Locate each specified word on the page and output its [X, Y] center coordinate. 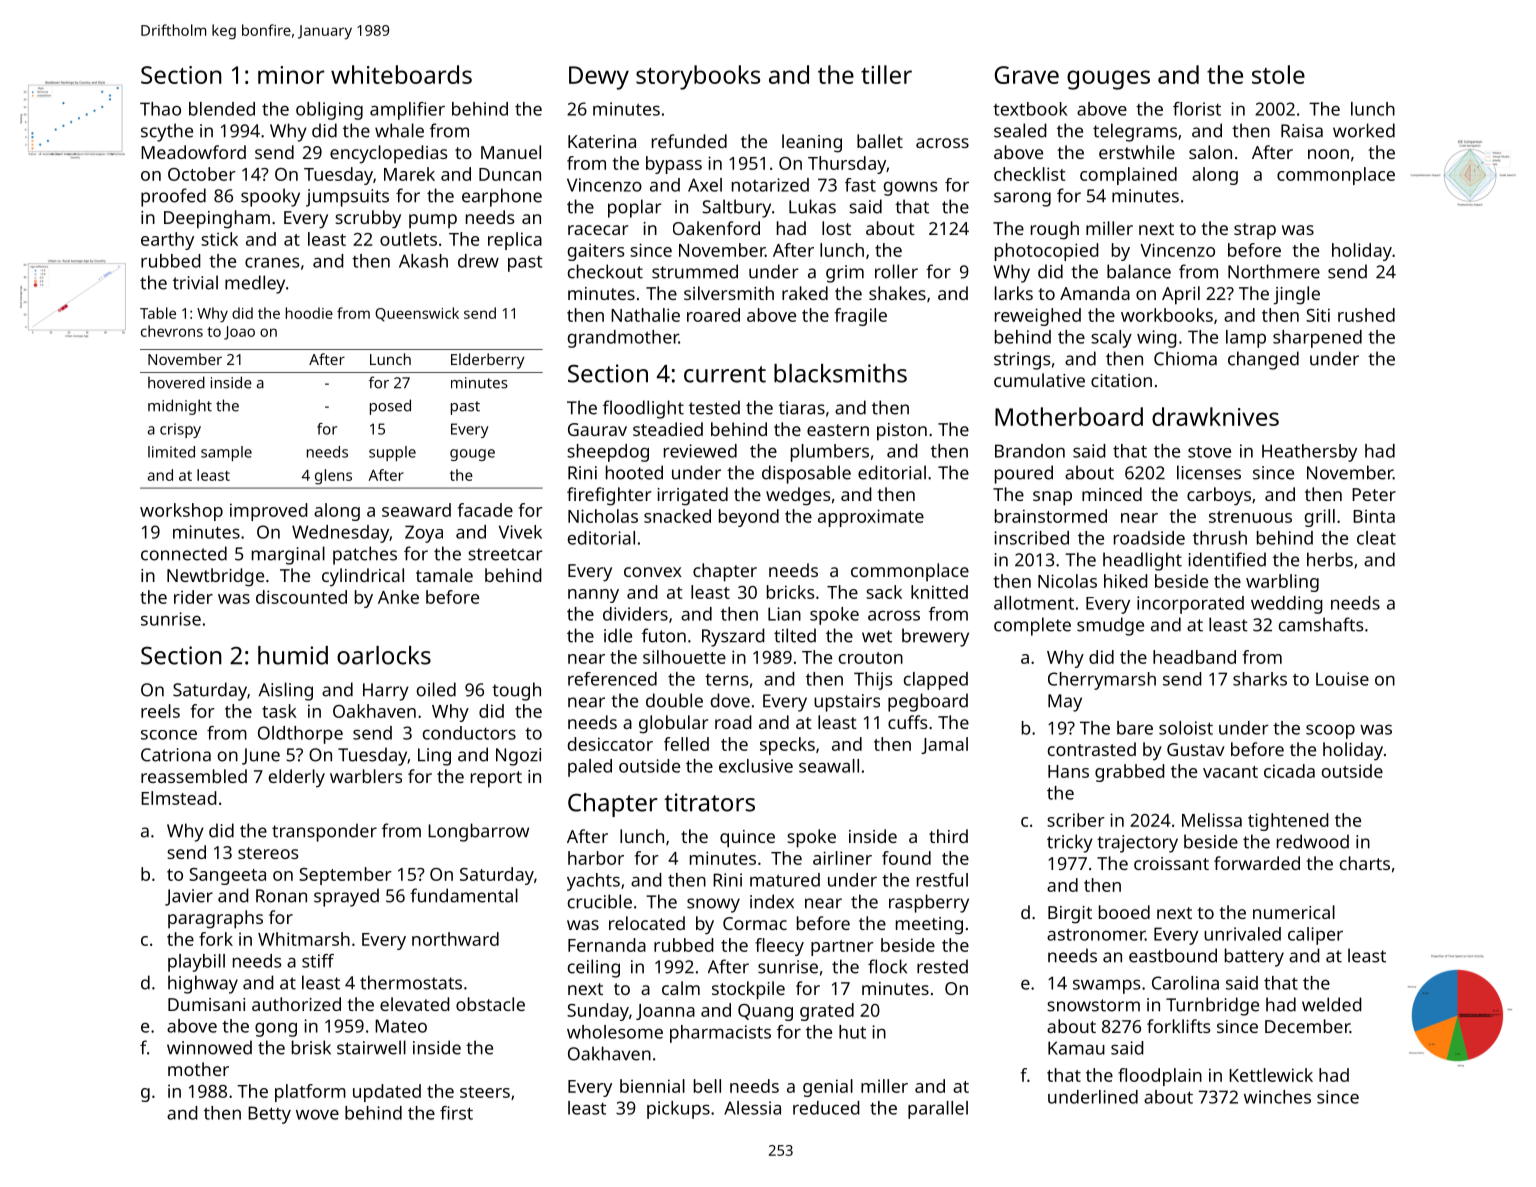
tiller [886, 74]
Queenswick [417, 314]
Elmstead [179, 798]
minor [291, 75]
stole [1278, 74]
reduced [826, 1108]
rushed [1366, 315]
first [456, 1113]
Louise [1342, 679]
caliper [1315, 936]
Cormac [755, 923]
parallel [938, 1110]
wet [877, 636]
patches [365, 555]
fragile [861, 317]
